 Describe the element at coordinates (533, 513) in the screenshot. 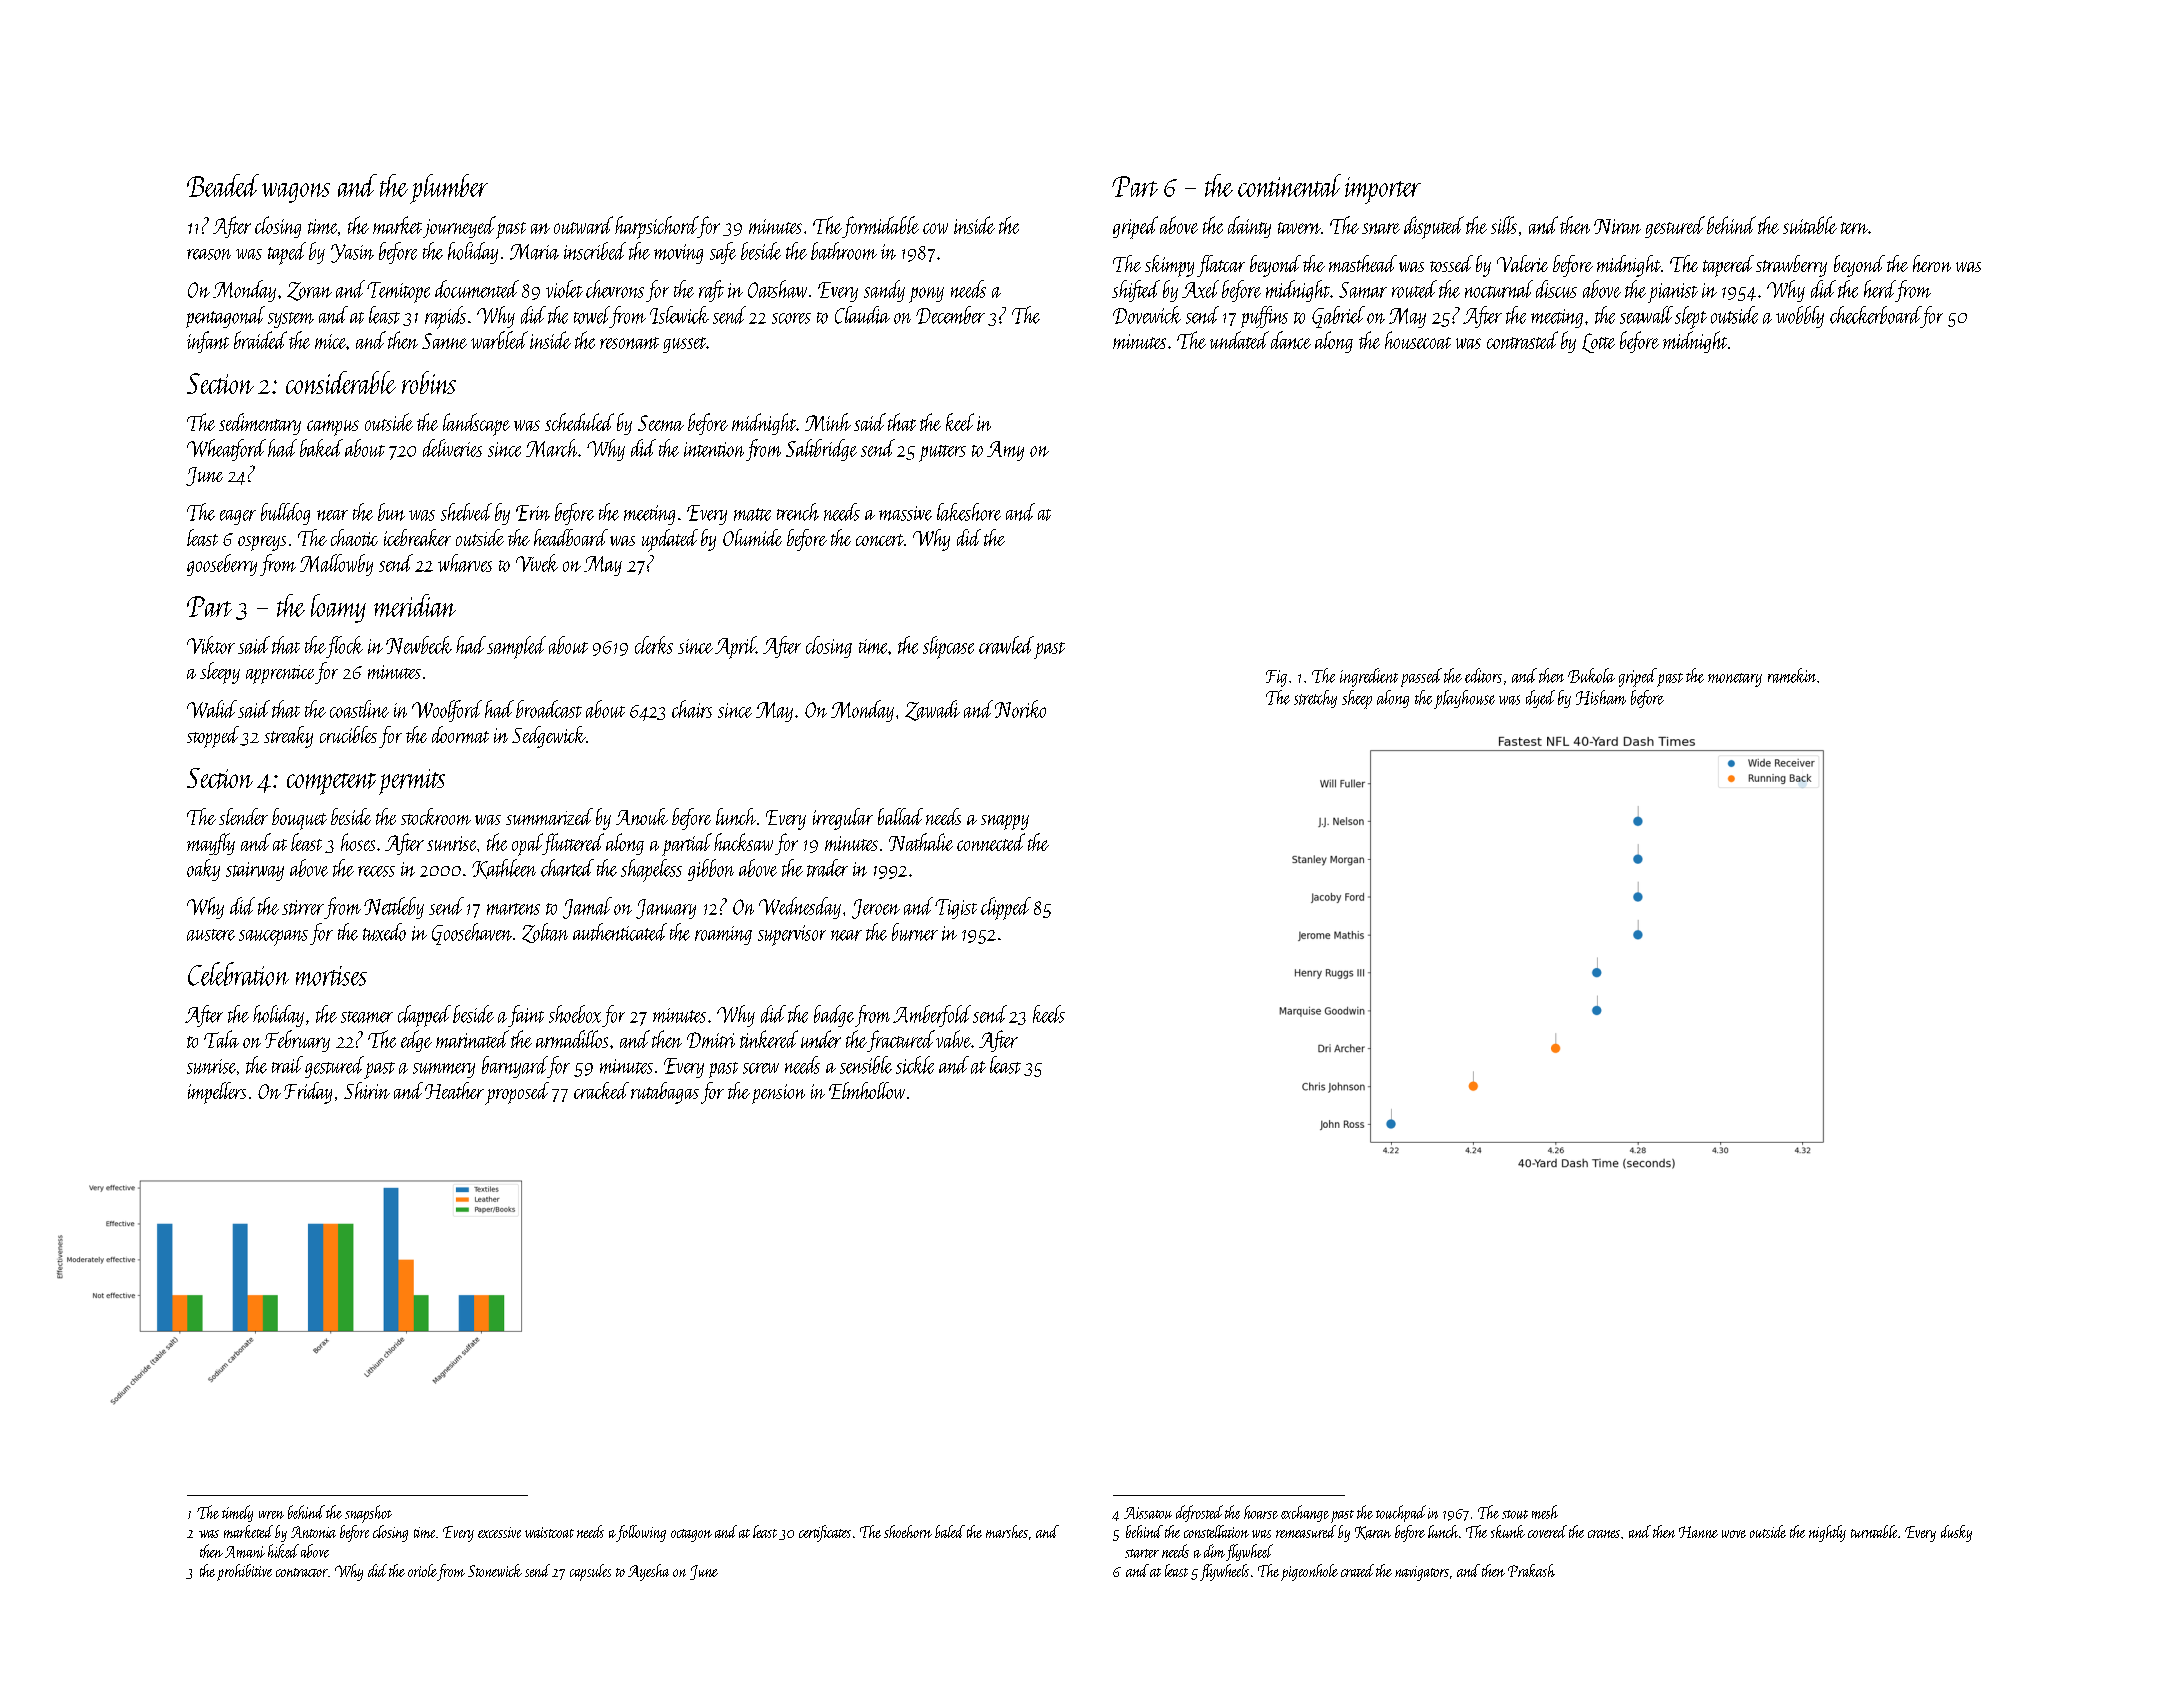

I see `Erin` at that location.
